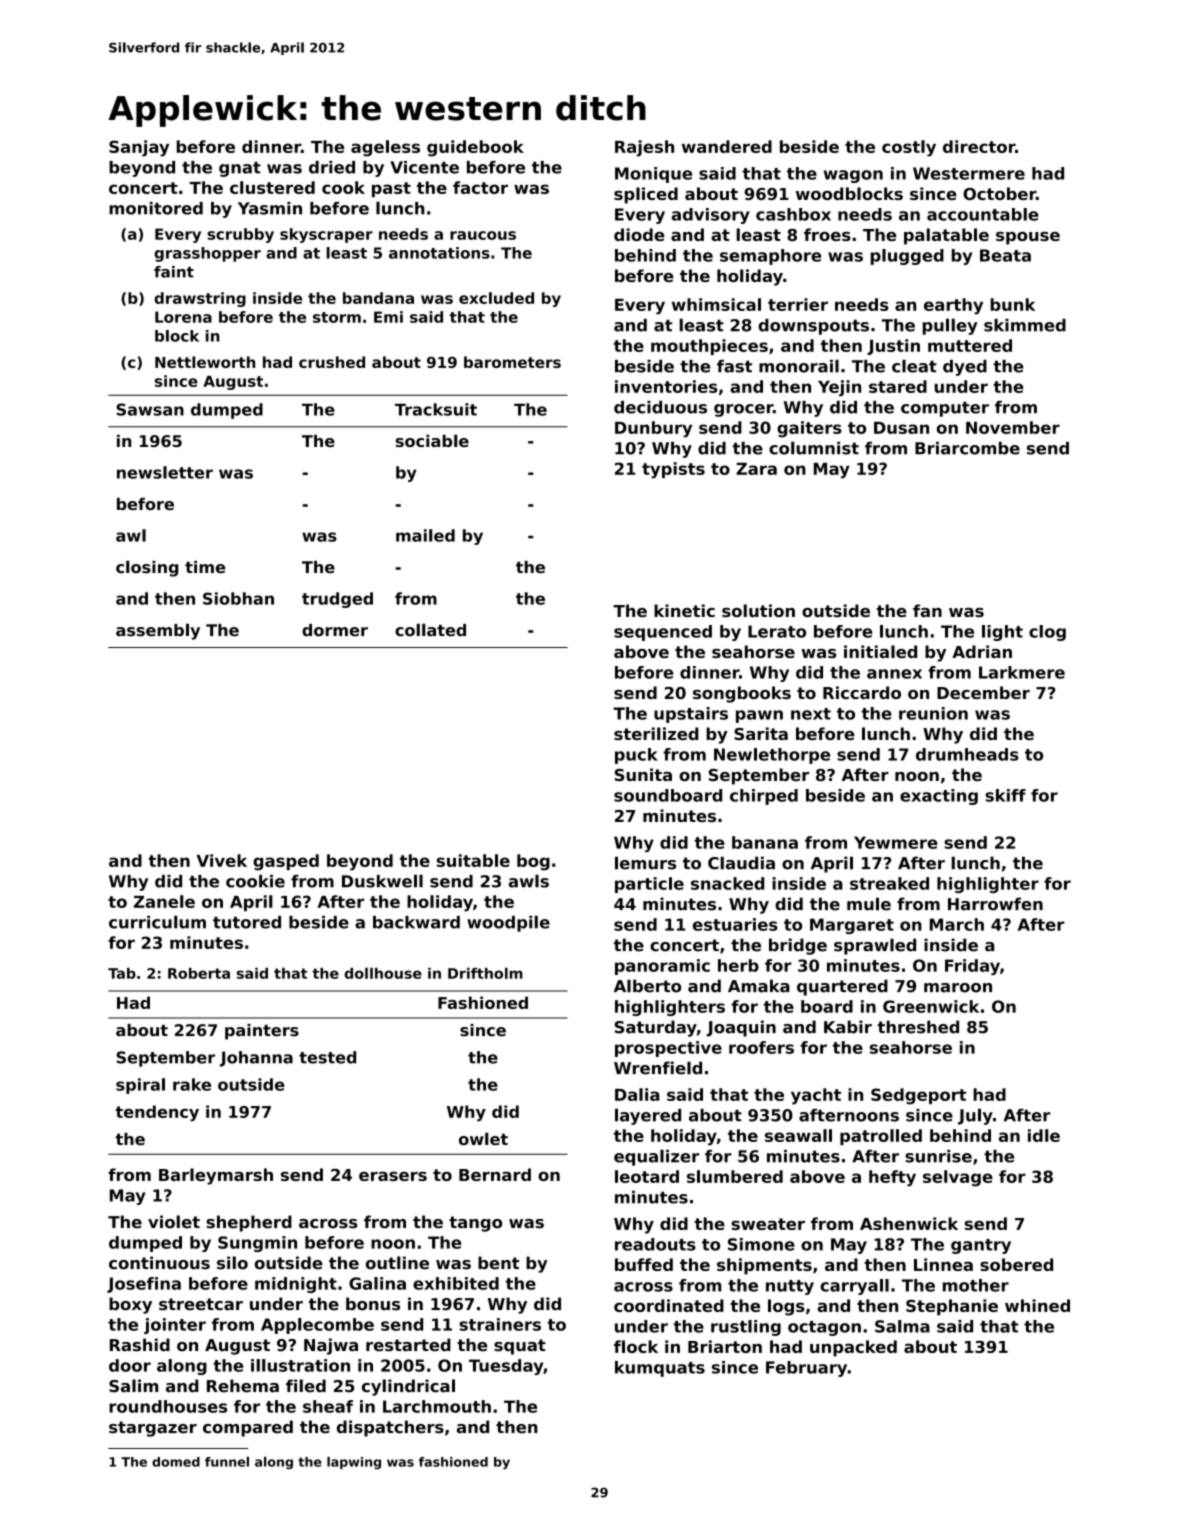  Describe the element at coordinates (432, 440) in the document. I see `sociable` at that location.
